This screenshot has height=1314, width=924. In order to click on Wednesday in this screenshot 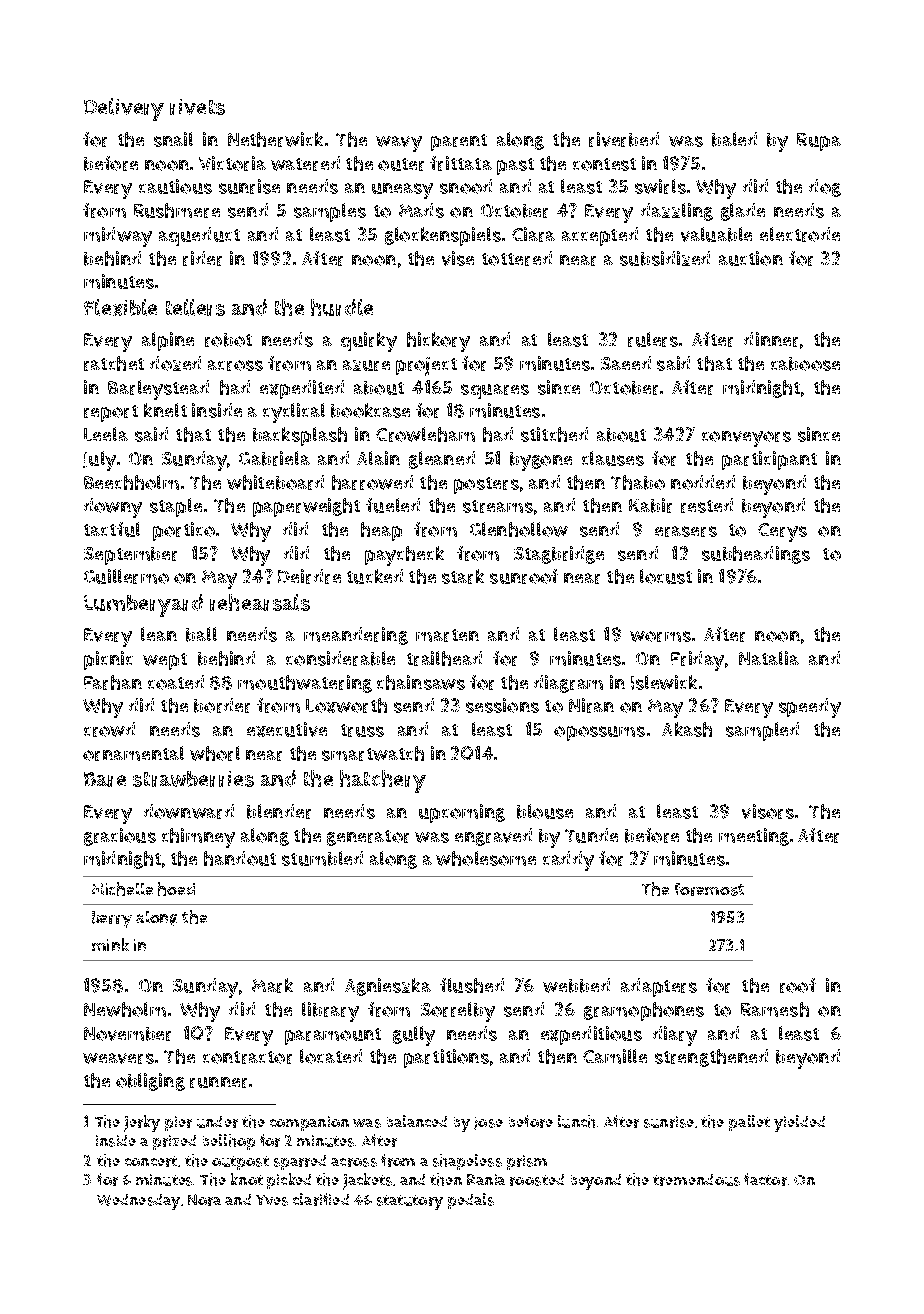, I will do `click(138, 1202)`.
